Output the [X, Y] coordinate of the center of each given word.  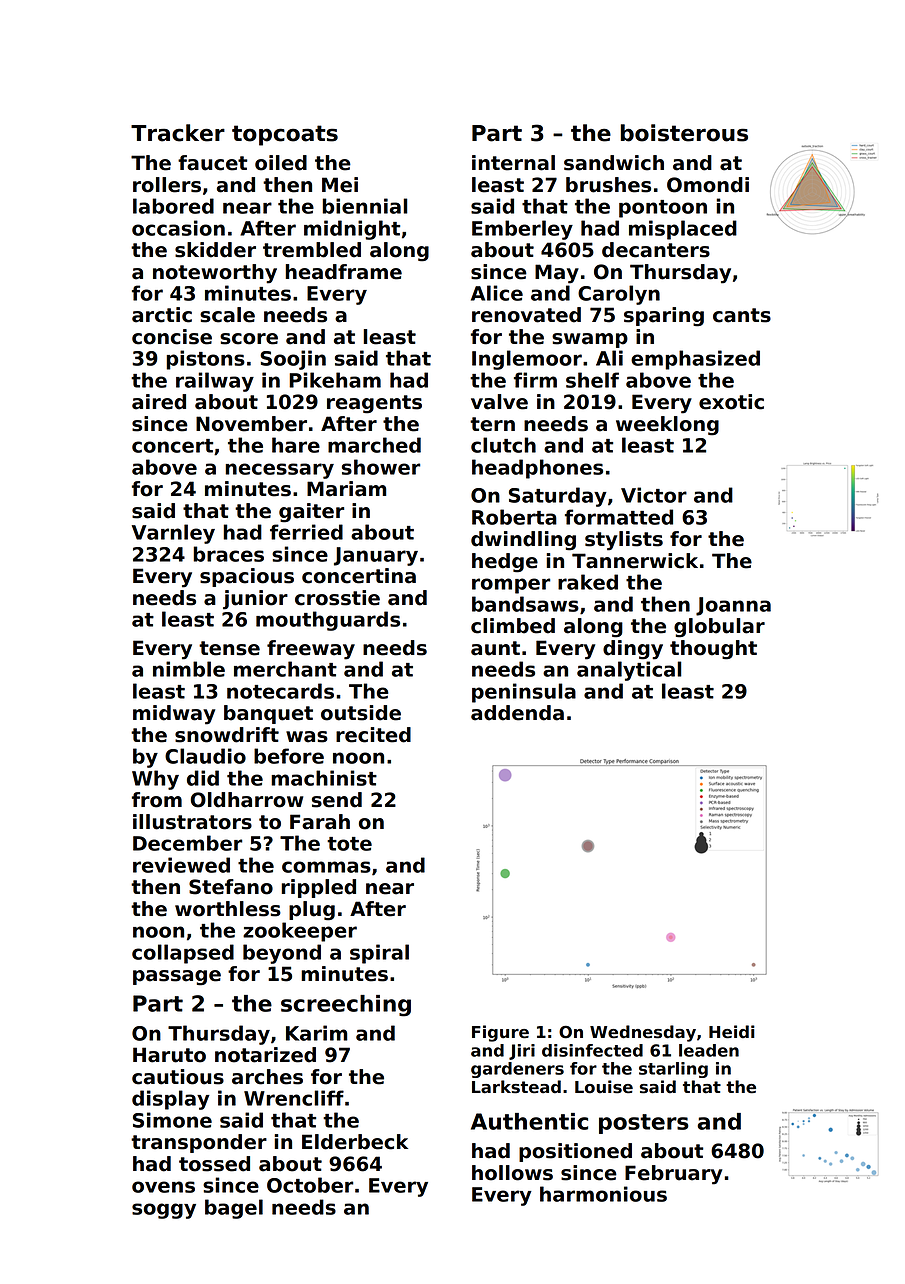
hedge [505, 563]
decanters [656, 250]
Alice [497, 293]
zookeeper [300, 932]
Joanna [733, 606]
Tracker [178, 133]
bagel [234, 1209]
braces [228, 554]
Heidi [732, 1032]
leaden [709, 1050]
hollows [512, 1173]
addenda [517, 713]
